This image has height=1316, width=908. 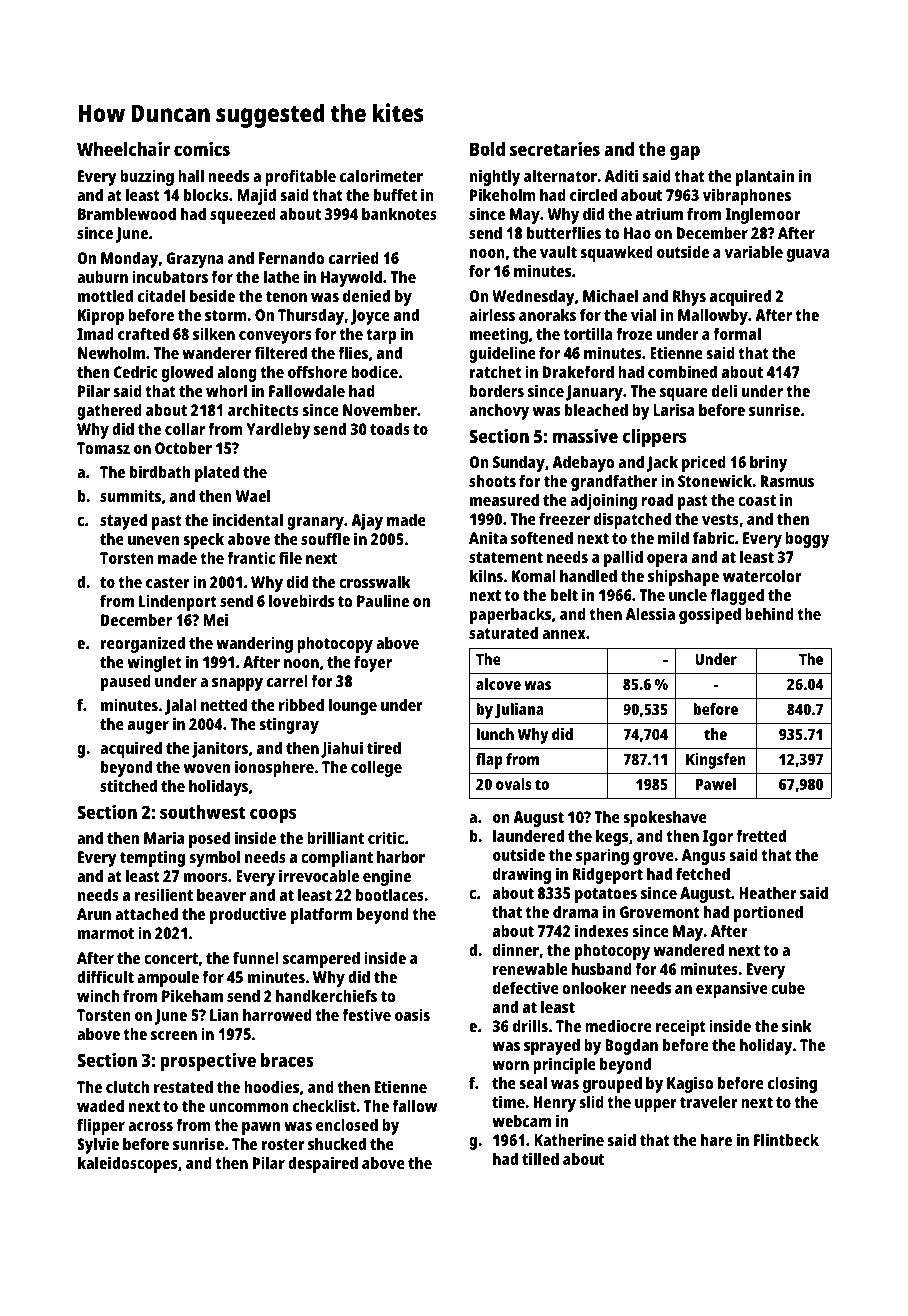 What do you see at coordinates (127, 1087) in the image?
I see `clutch` at bounding box center [127, 1087].
